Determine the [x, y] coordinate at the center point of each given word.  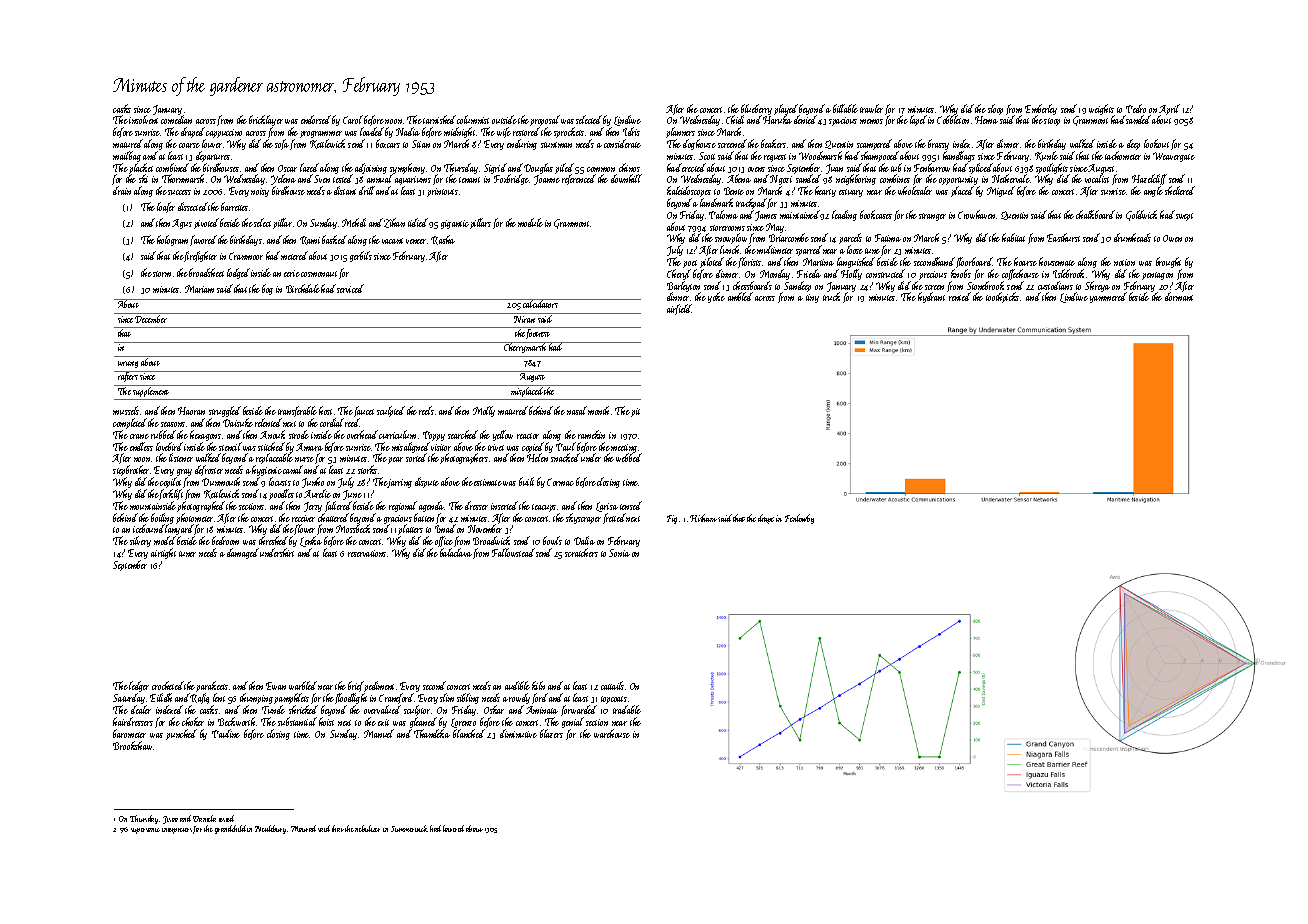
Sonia [619, 553]
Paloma [723, 214]
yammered [1108, 298]
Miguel [1001, 191]
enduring [522, 144]
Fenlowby [799, 519]
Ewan [276, 686]
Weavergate [1174, 157]
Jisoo [170, 820]
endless [141, 446]
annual [379, 179]
